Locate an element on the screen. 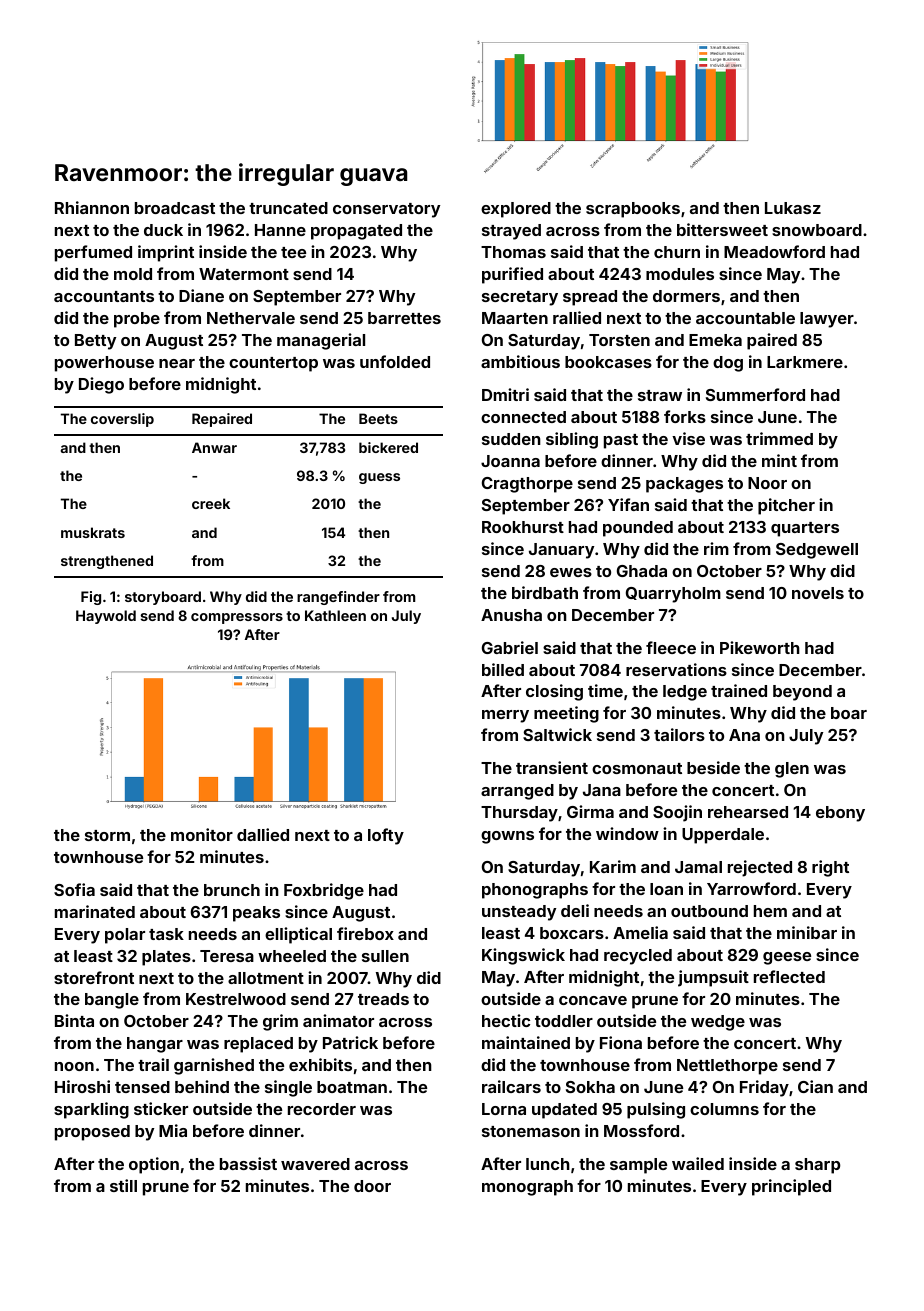 Image resolution: width=924 pixels, height=1311 pixels. still is located at coordinates (123, 1185).
